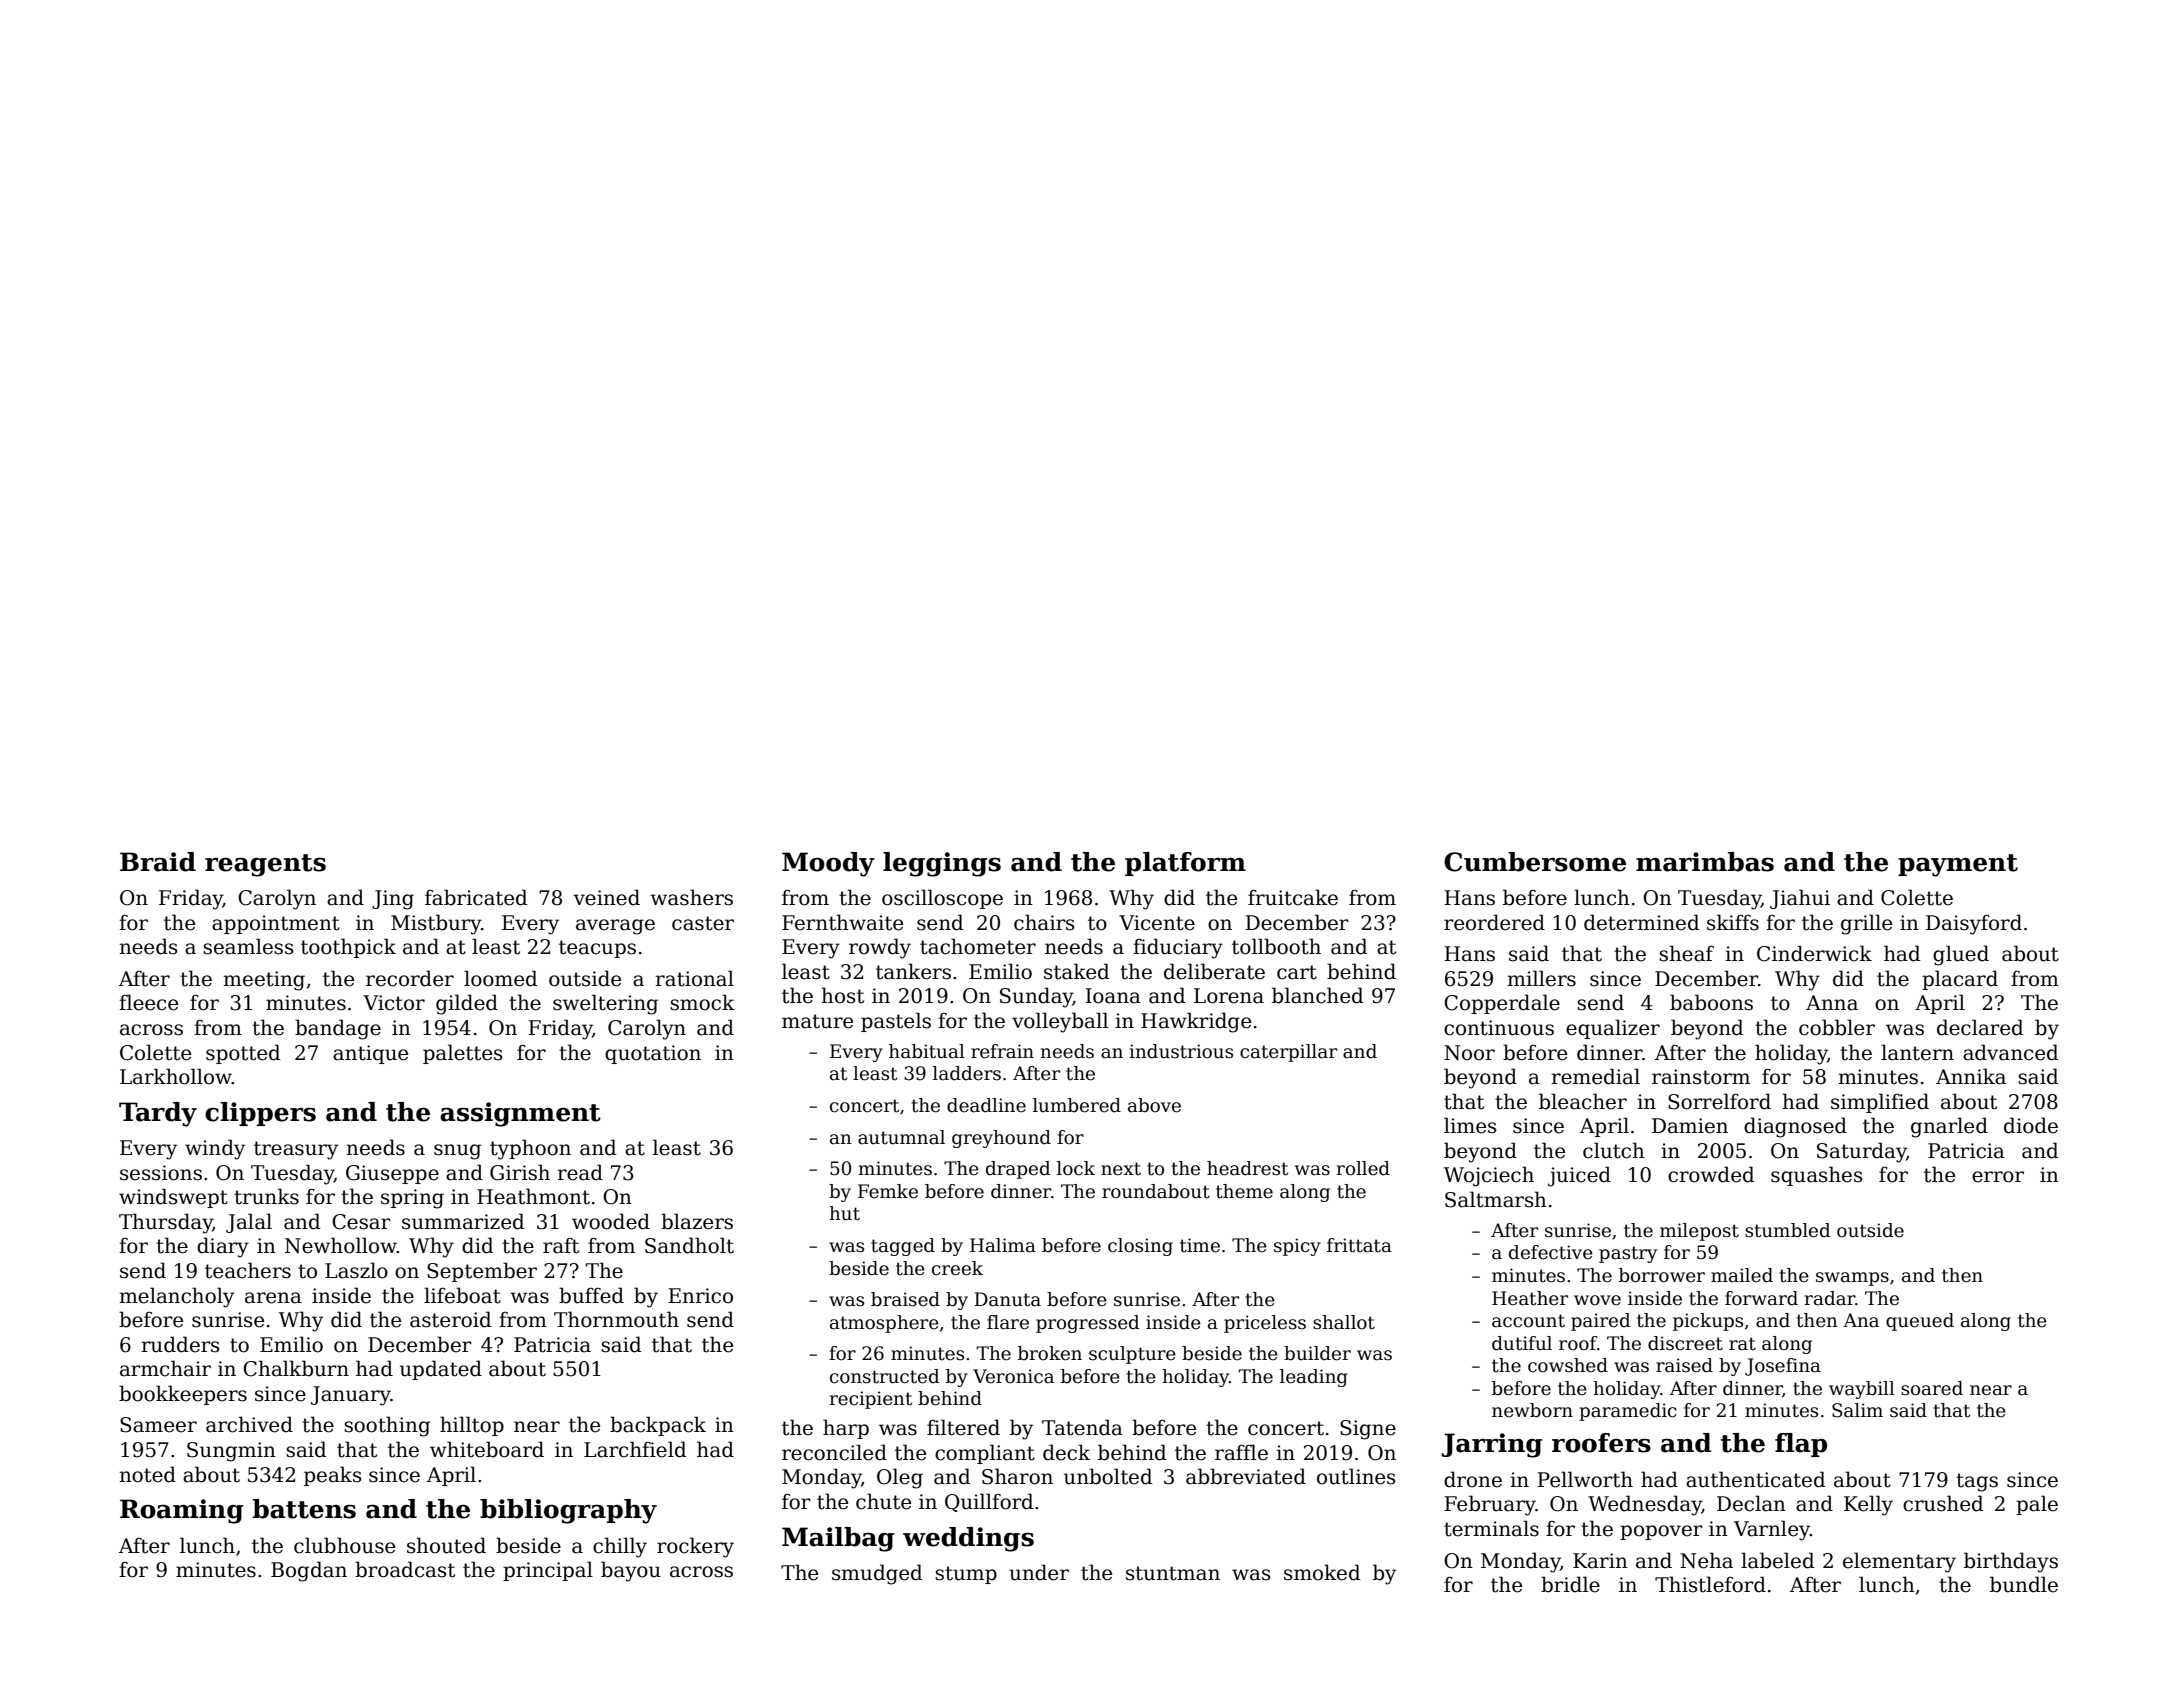 The image size is (2178, 1683). Describe the element at coordinates (1077, 971) in the screenshot. I see `staked` at that location.
